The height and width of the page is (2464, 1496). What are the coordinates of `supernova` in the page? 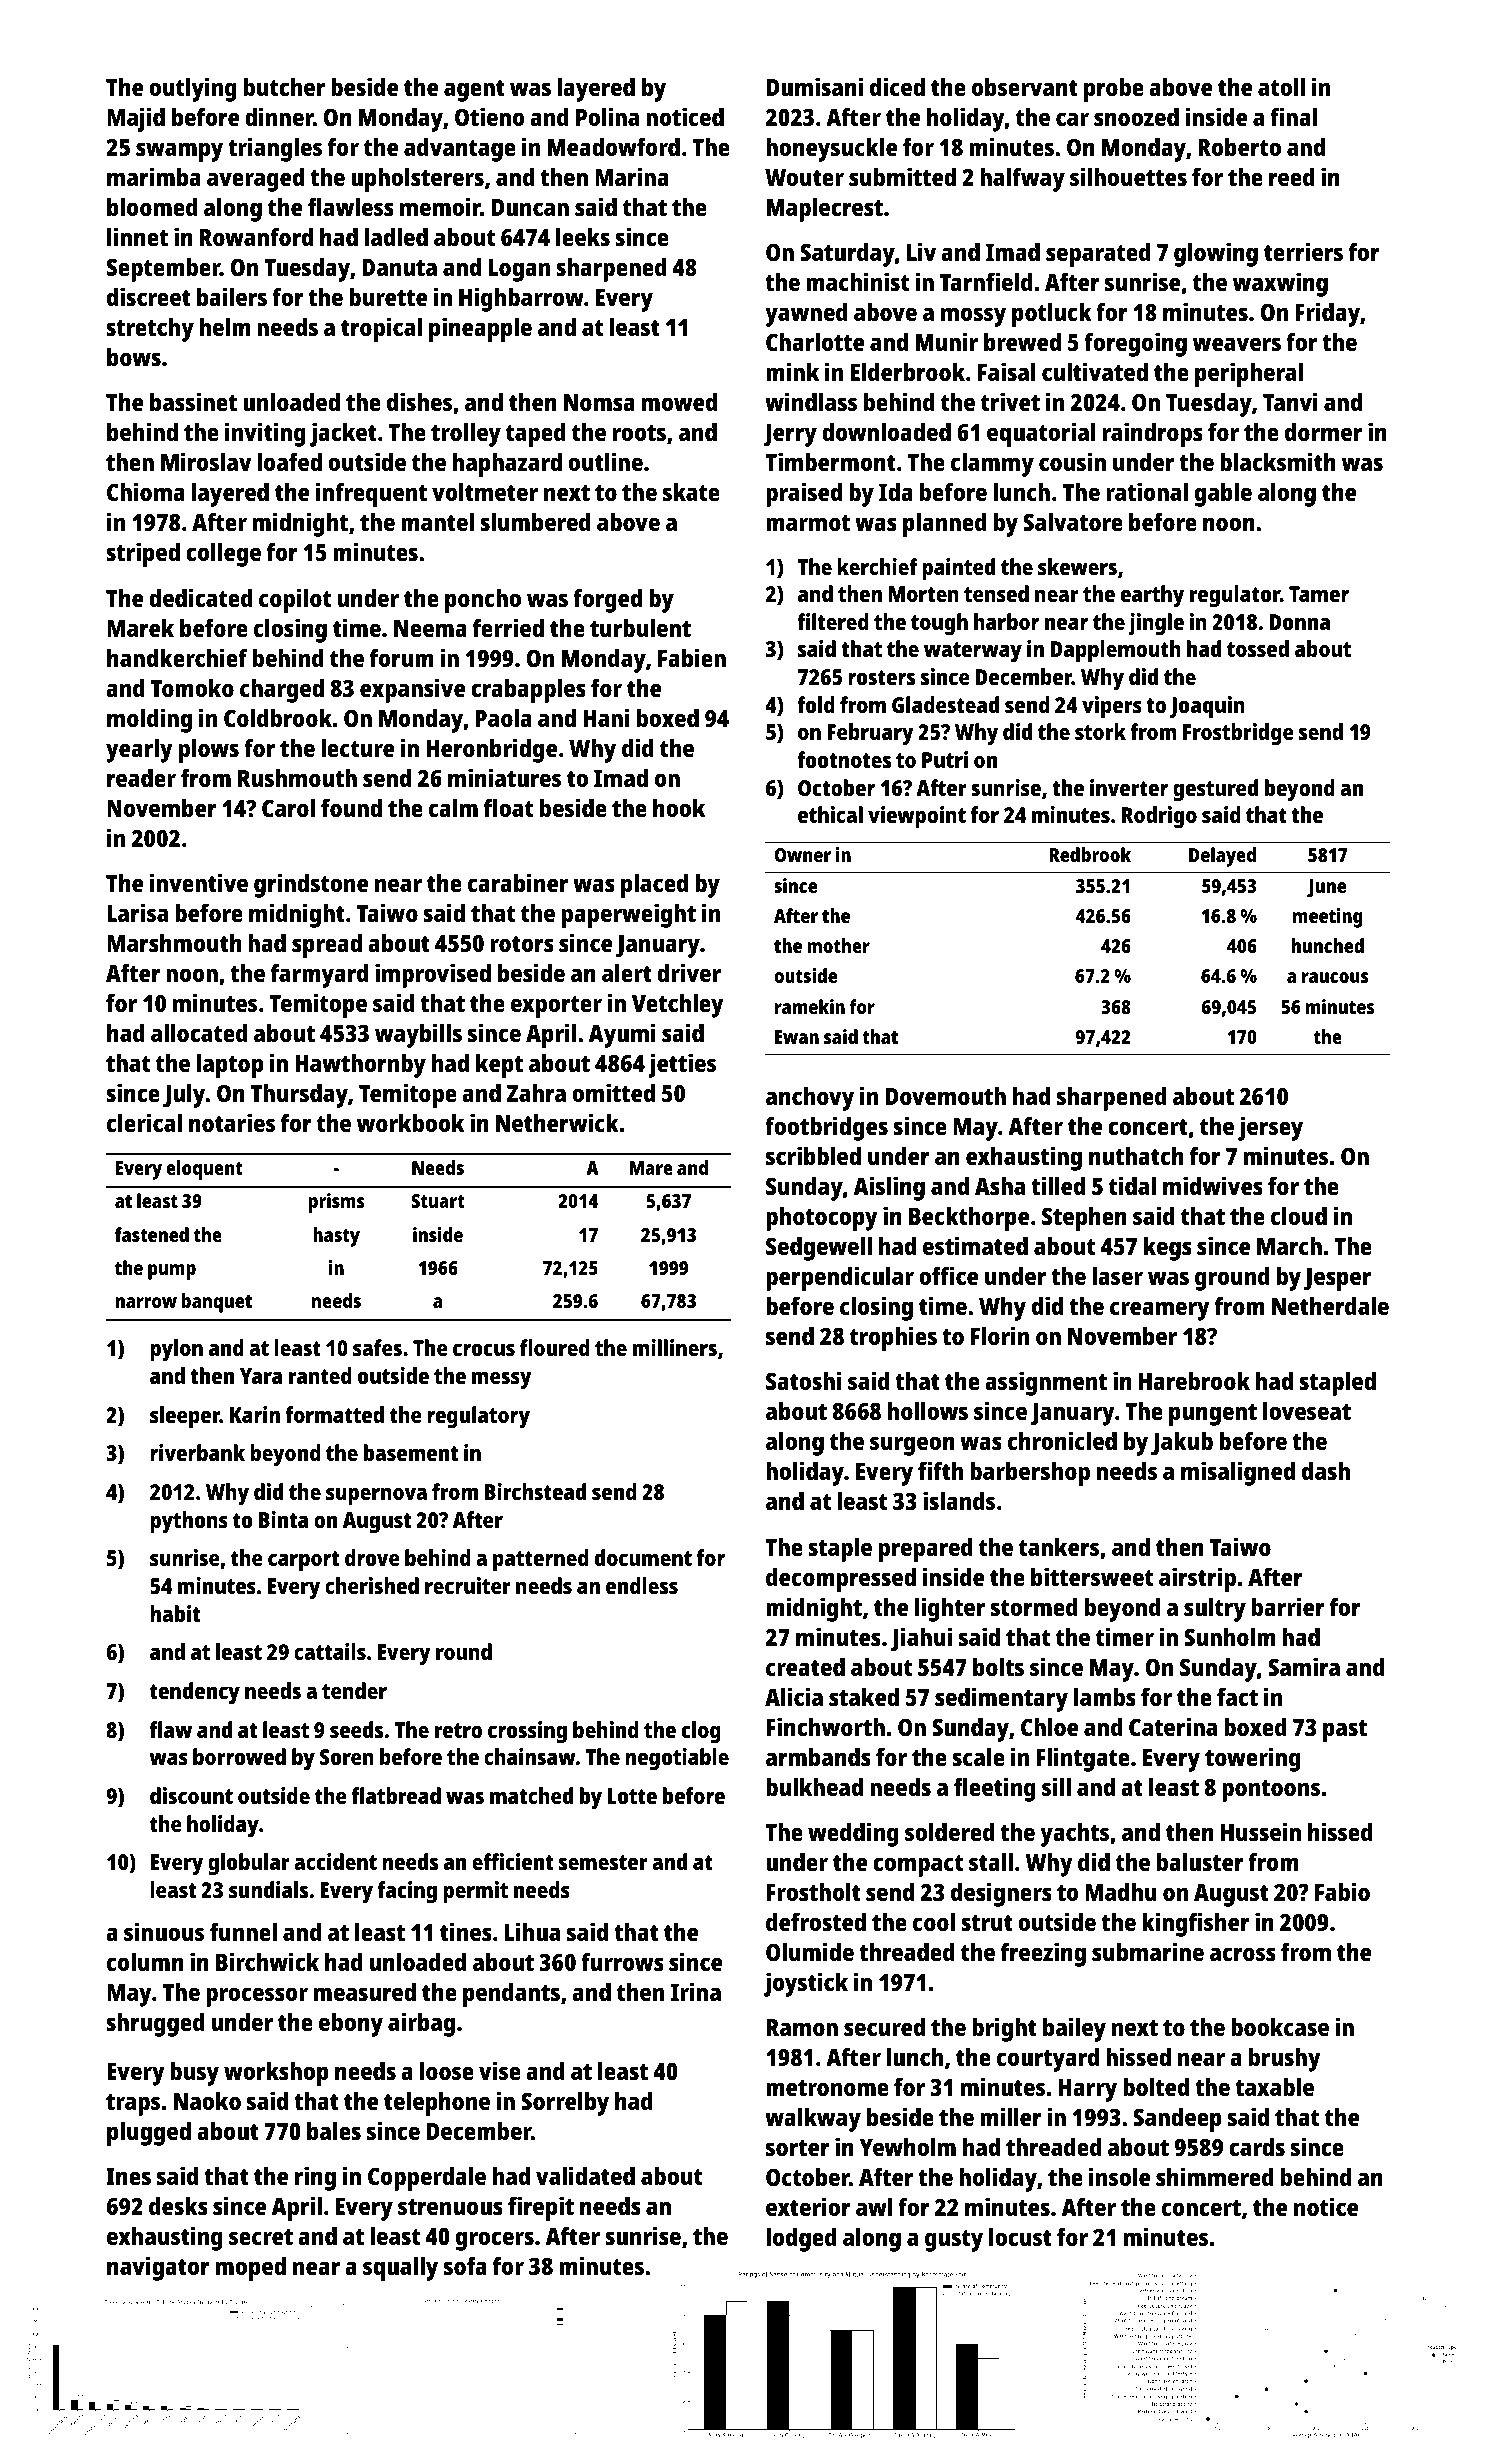 It's located at (376, 1496).
